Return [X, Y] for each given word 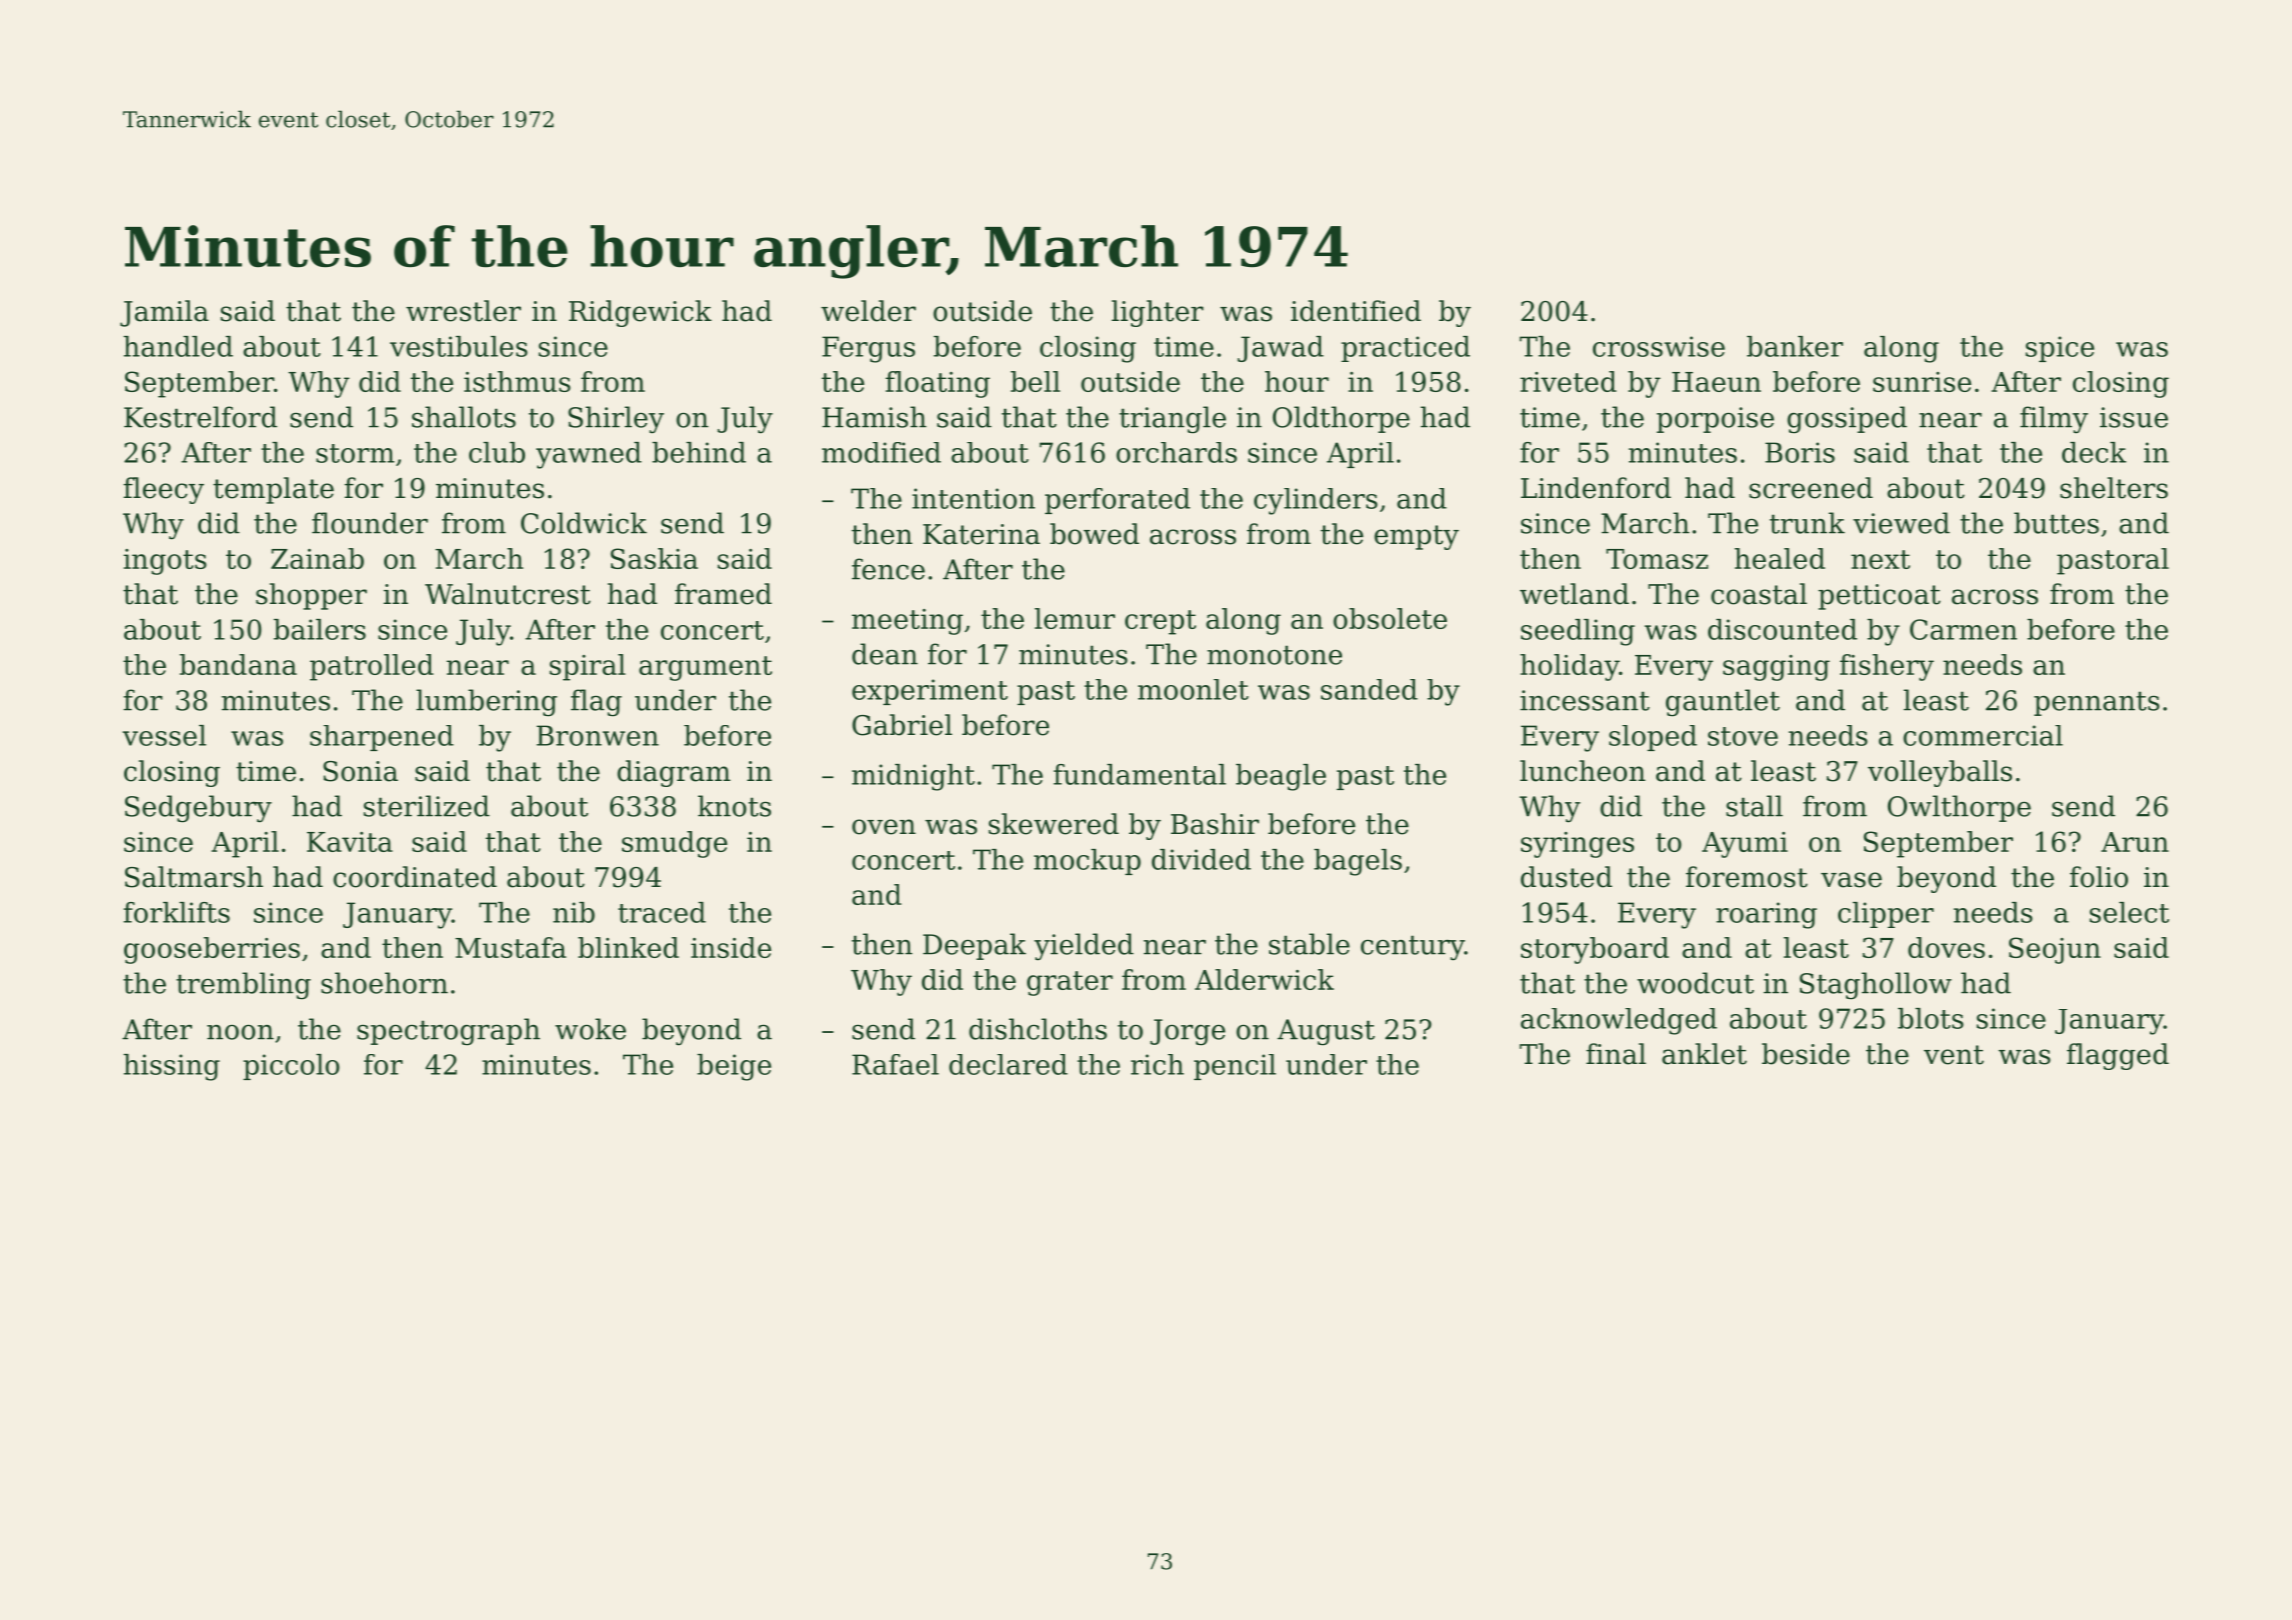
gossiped [1847, 420]
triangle [1172, 420]
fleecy [163, 490]
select [2129, 912]
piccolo [291, 1067]
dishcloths [1038, 1029]
